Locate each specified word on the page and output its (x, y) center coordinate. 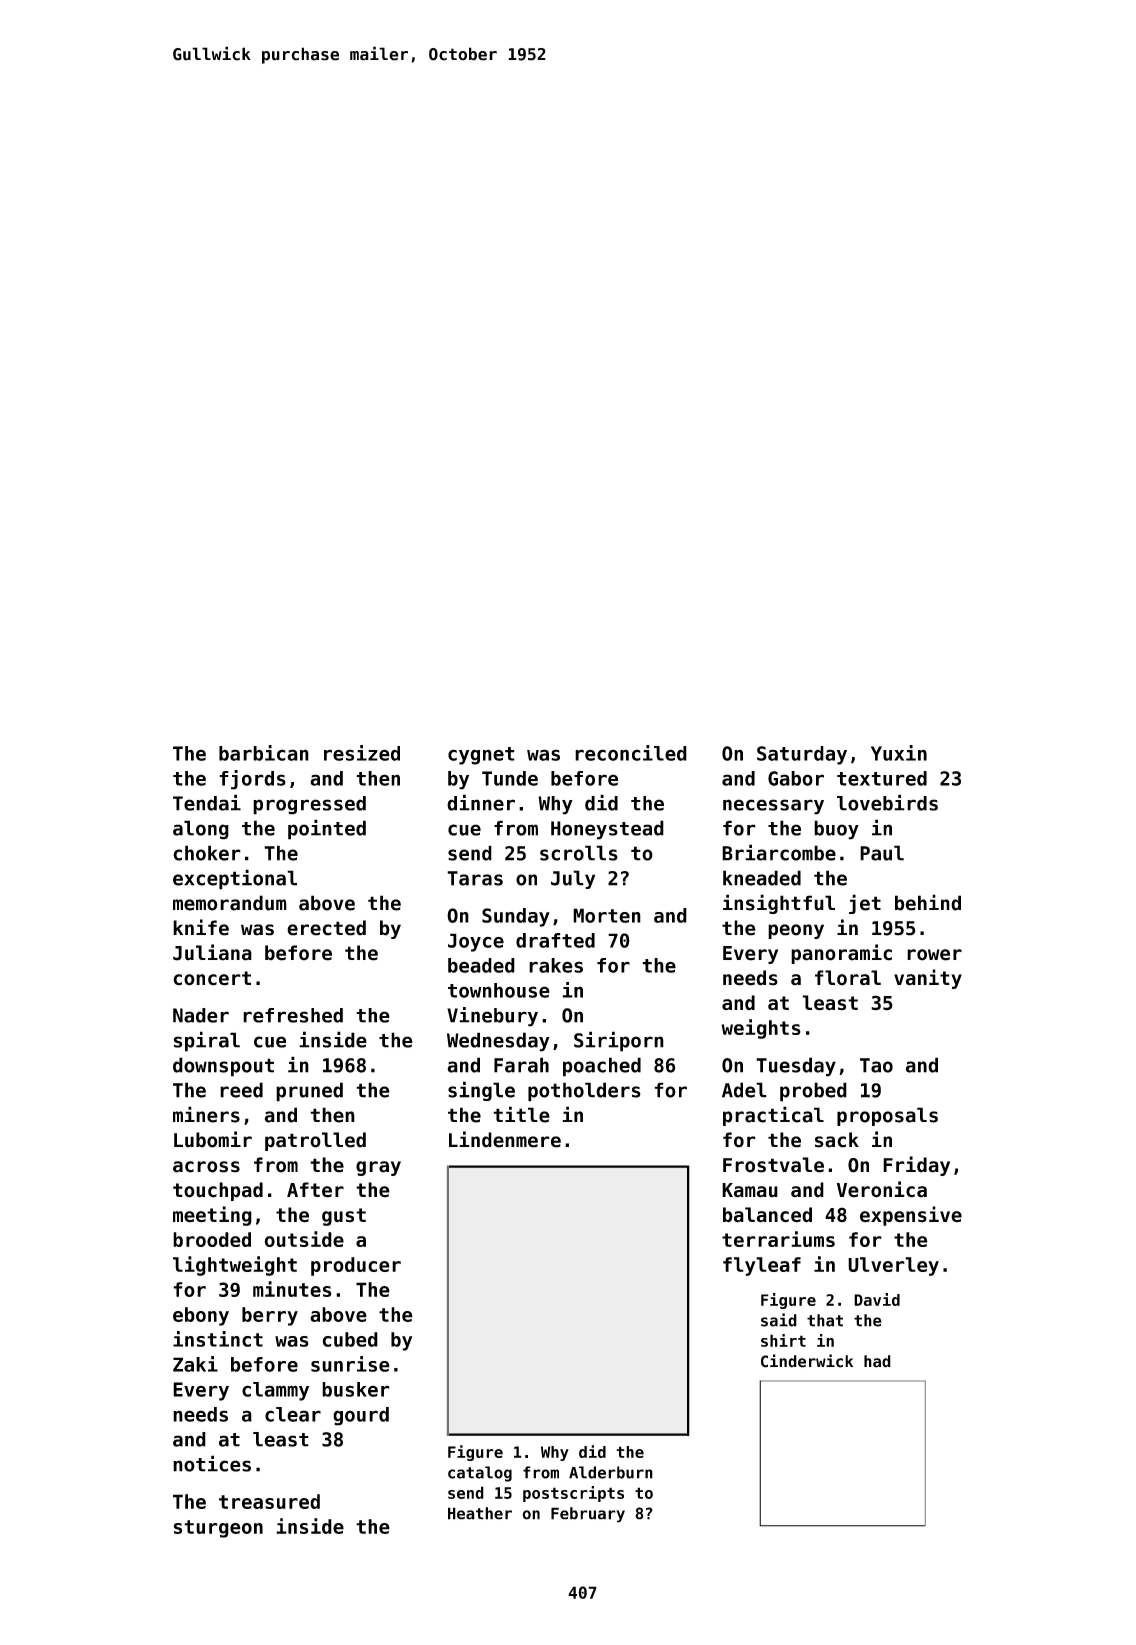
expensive (911, 1216)
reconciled (631, 753)
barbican (264, 753)
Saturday (802, 755)
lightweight (235, 1266)
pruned (309, 1092)
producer (356, 1266)
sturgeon (218, 1529)
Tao (876, 1065)
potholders (584, 1092)
